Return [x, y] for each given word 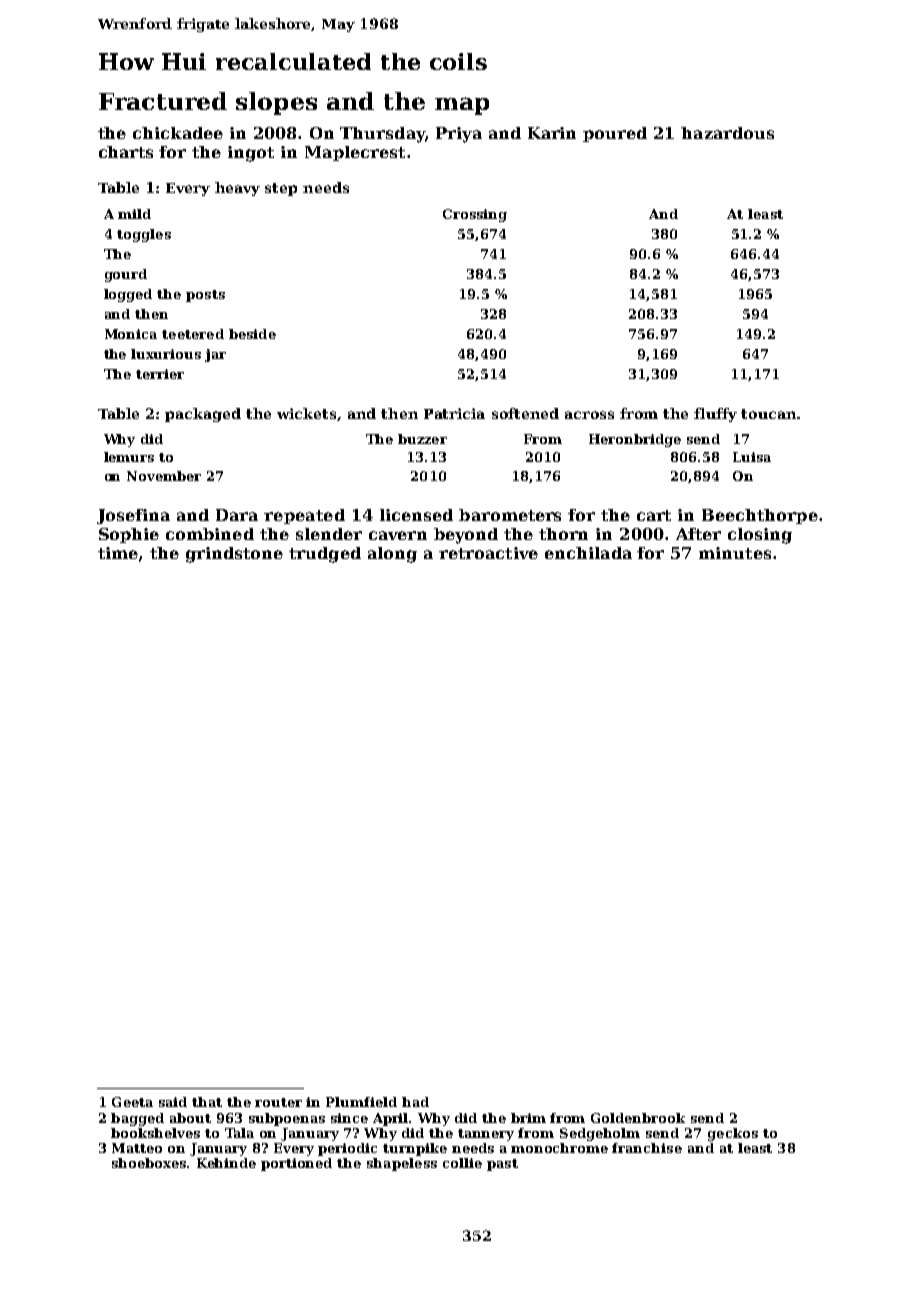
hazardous [727, 133]
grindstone [234, 555]
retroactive [488, 553]
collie [462, 1163]
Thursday [382, 135]
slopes [276, 103]
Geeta [132, 1102]
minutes [735, 553]
